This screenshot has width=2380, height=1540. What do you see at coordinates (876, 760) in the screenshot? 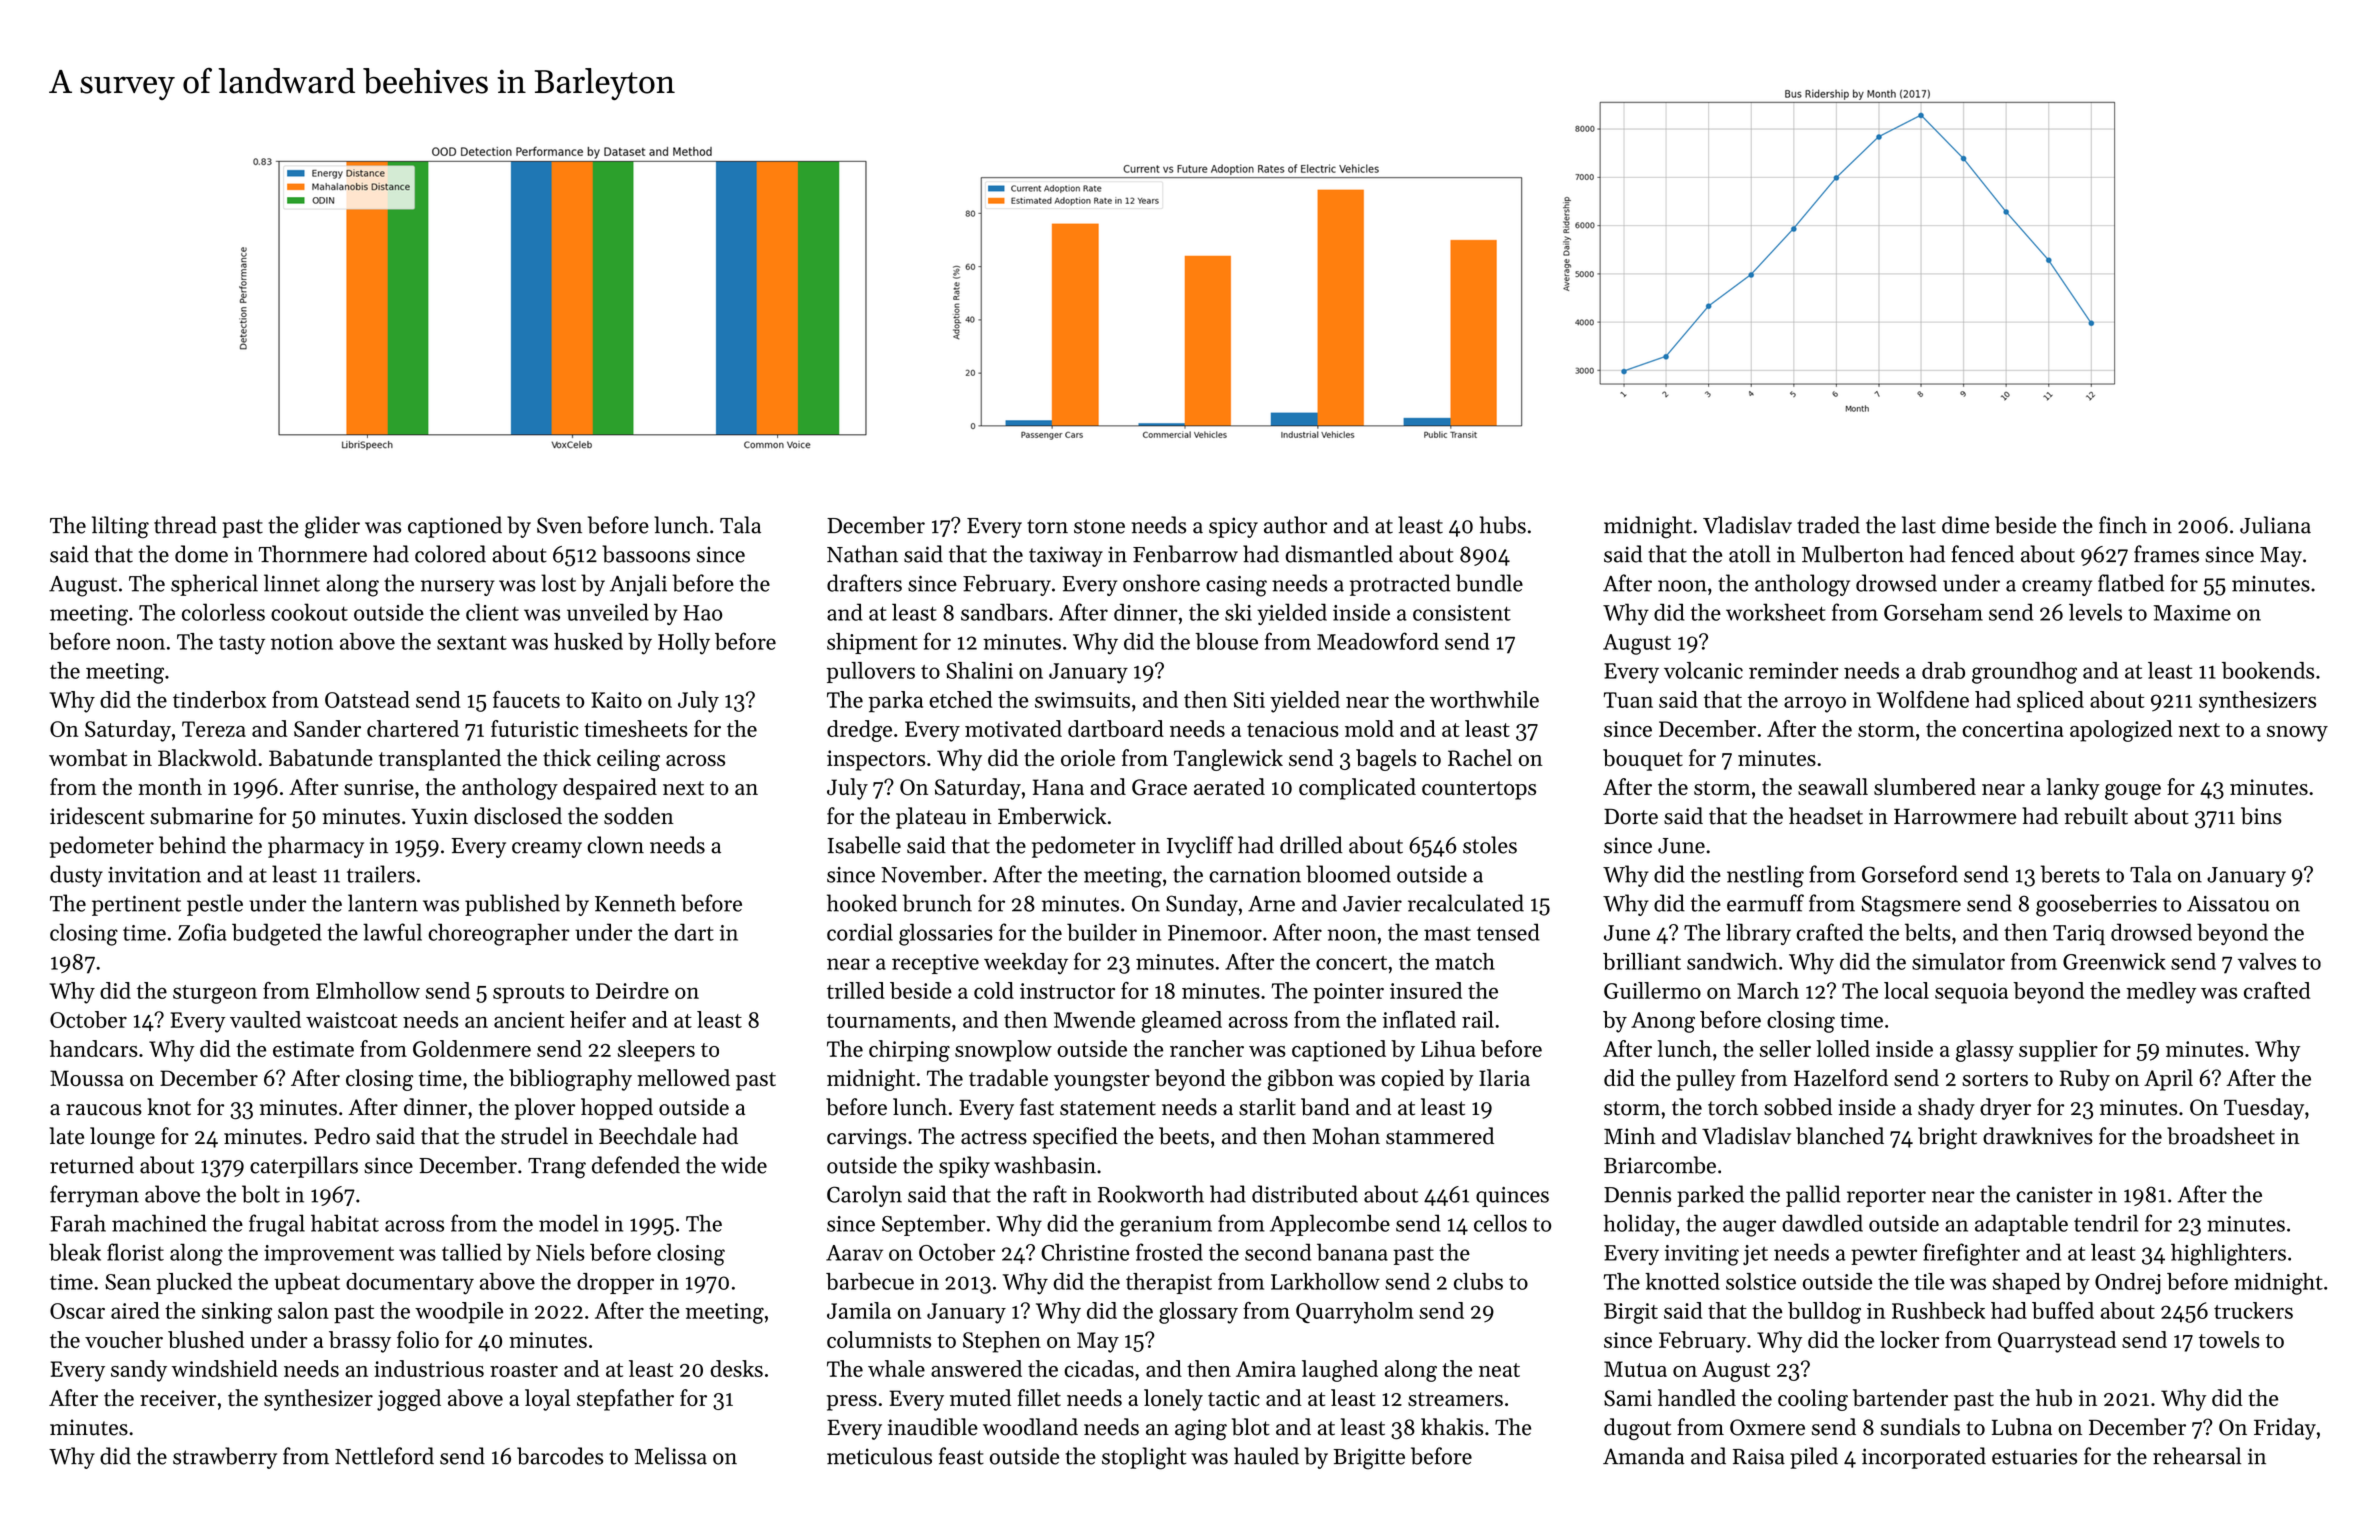
I see `inspectors` at bounding box center [876, 760].
